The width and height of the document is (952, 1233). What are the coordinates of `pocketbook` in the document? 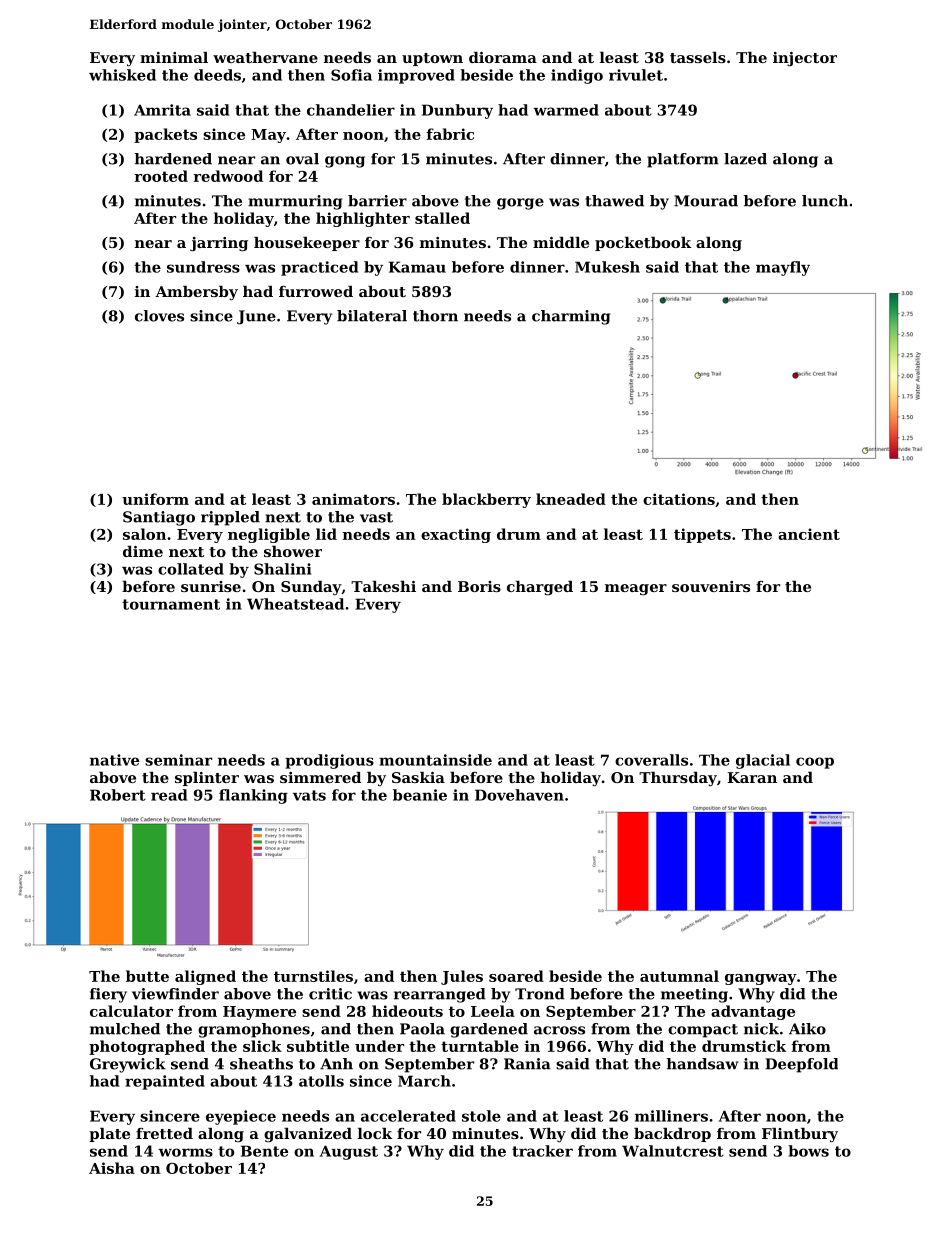 It's located at (643, 244).
